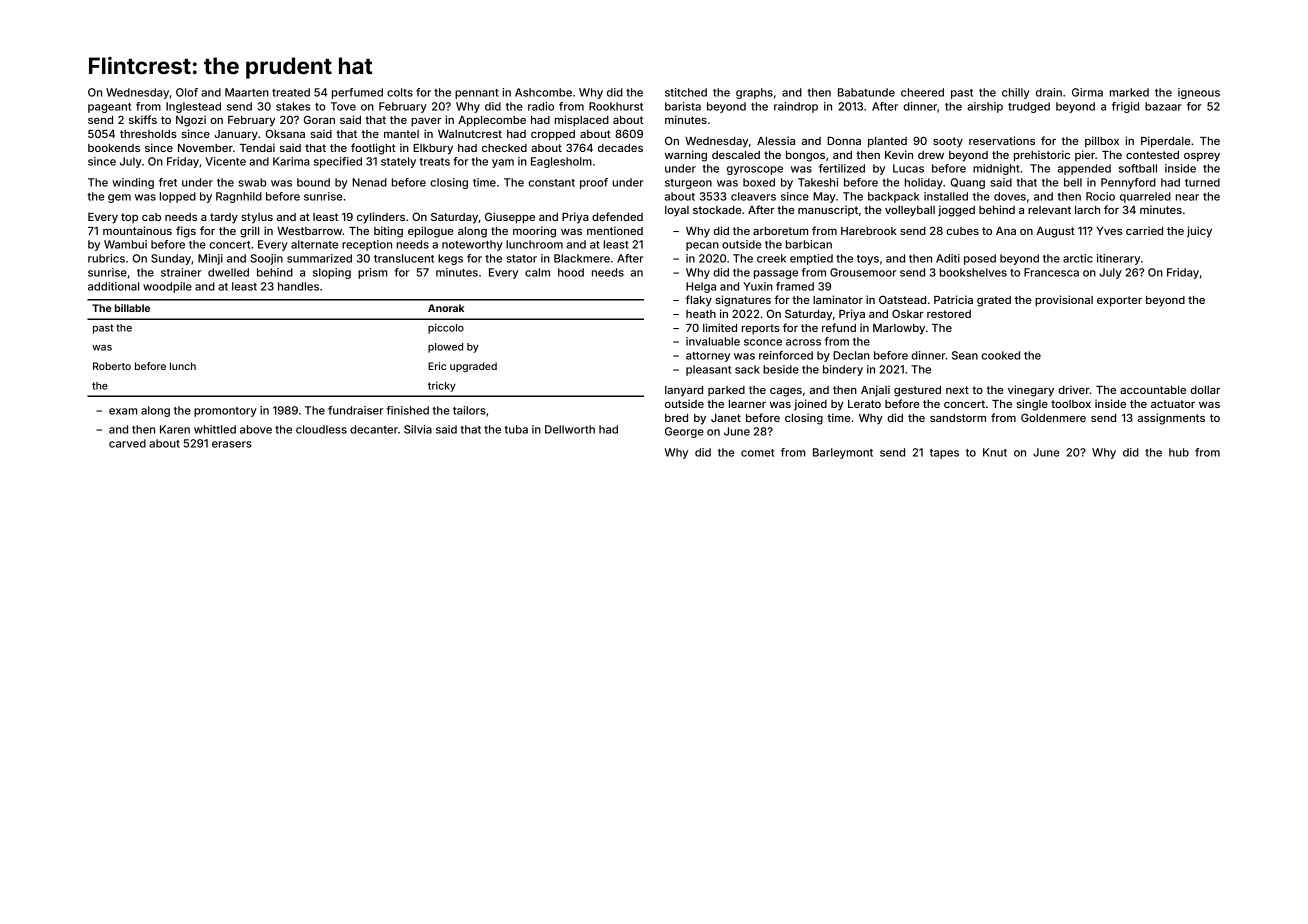 The image size is (1308, 924). What do you see at coordinates (996, 169) in the screenshot?
I see `midnight` at bounding box center [996, 169].
